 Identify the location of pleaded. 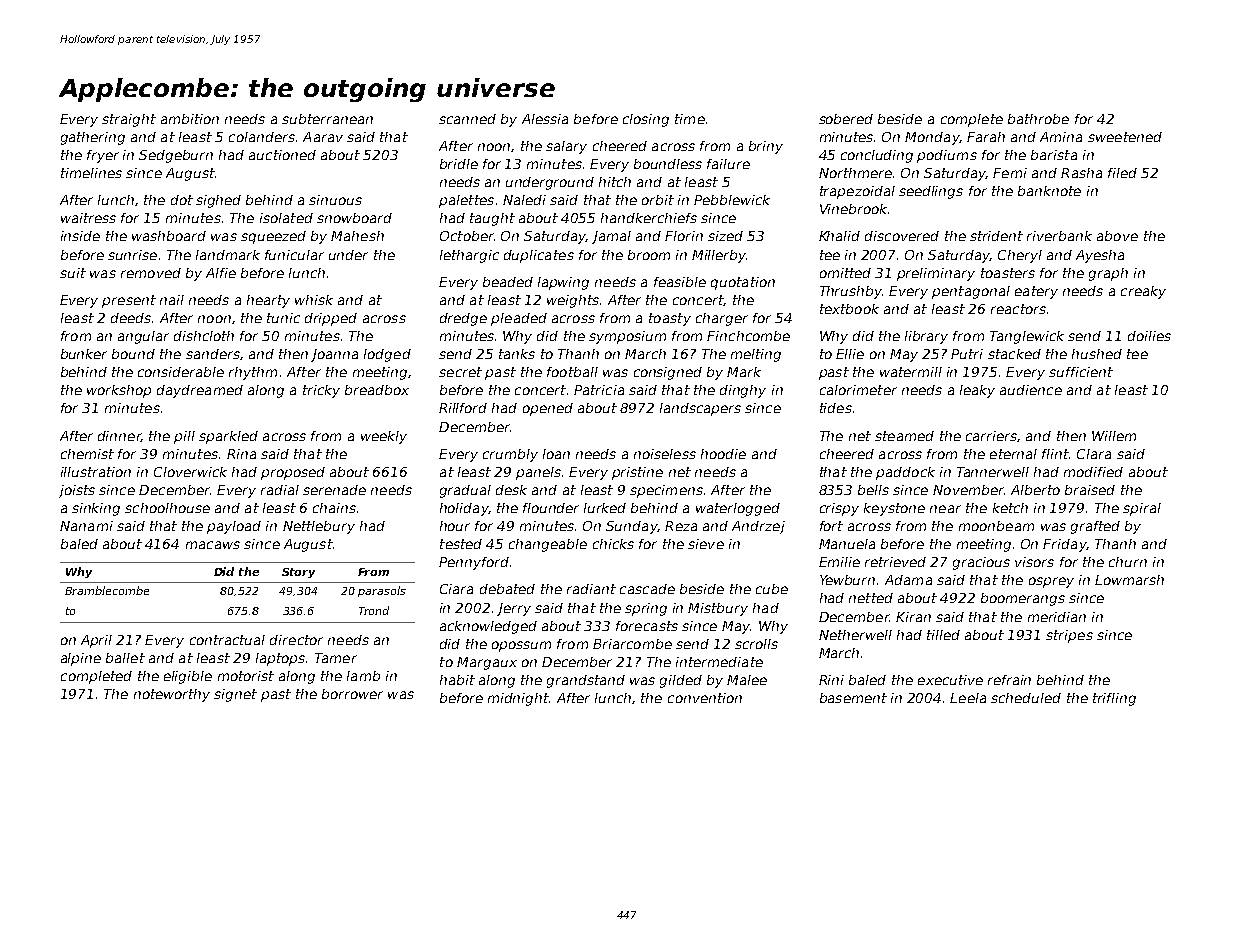
(519, 319).
